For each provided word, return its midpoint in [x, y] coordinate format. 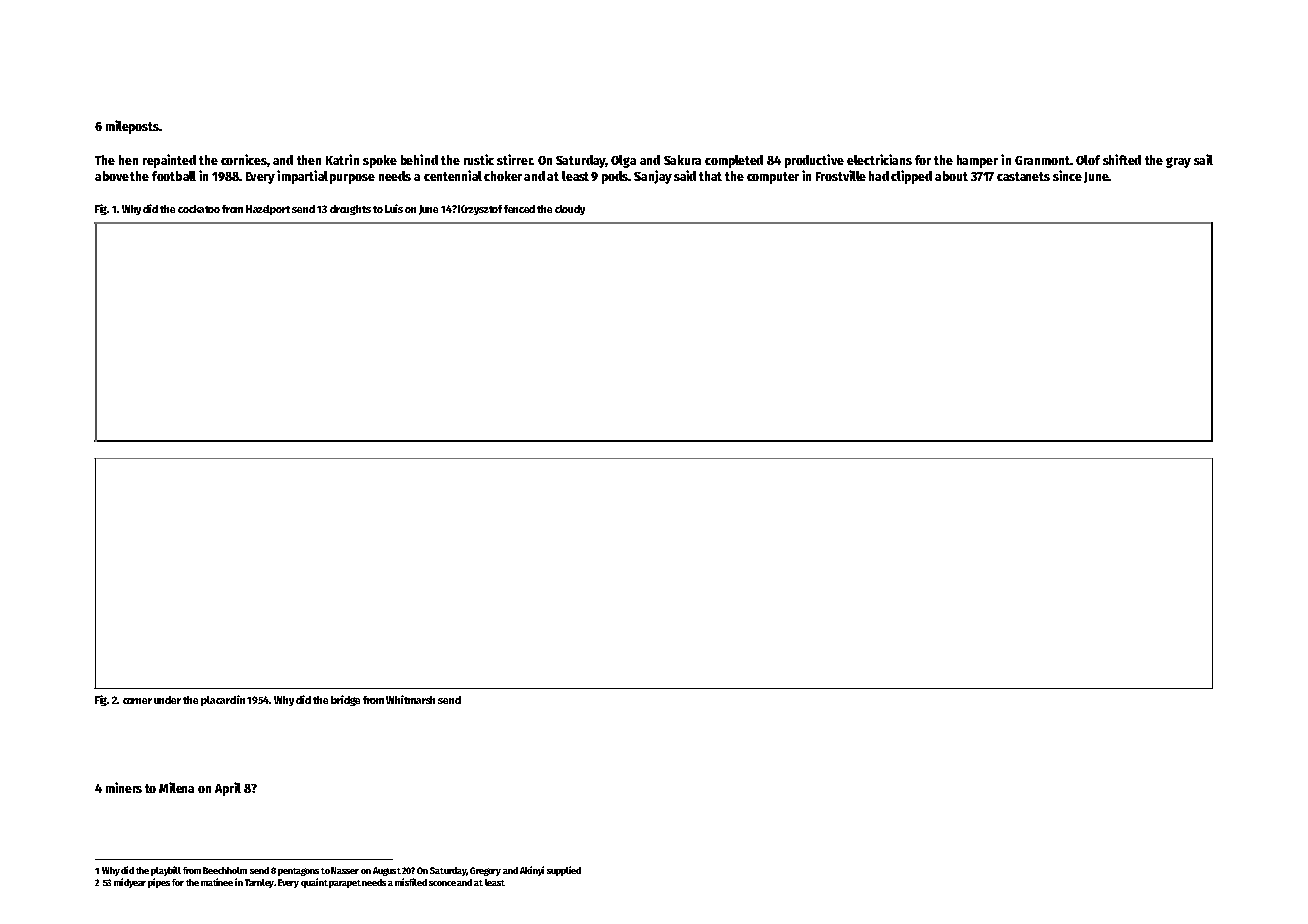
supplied [564, 871]
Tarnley [259, 883]
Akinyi [532, 871]
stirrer [514, 159]
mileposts [132, 127]
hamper [977, 161]
